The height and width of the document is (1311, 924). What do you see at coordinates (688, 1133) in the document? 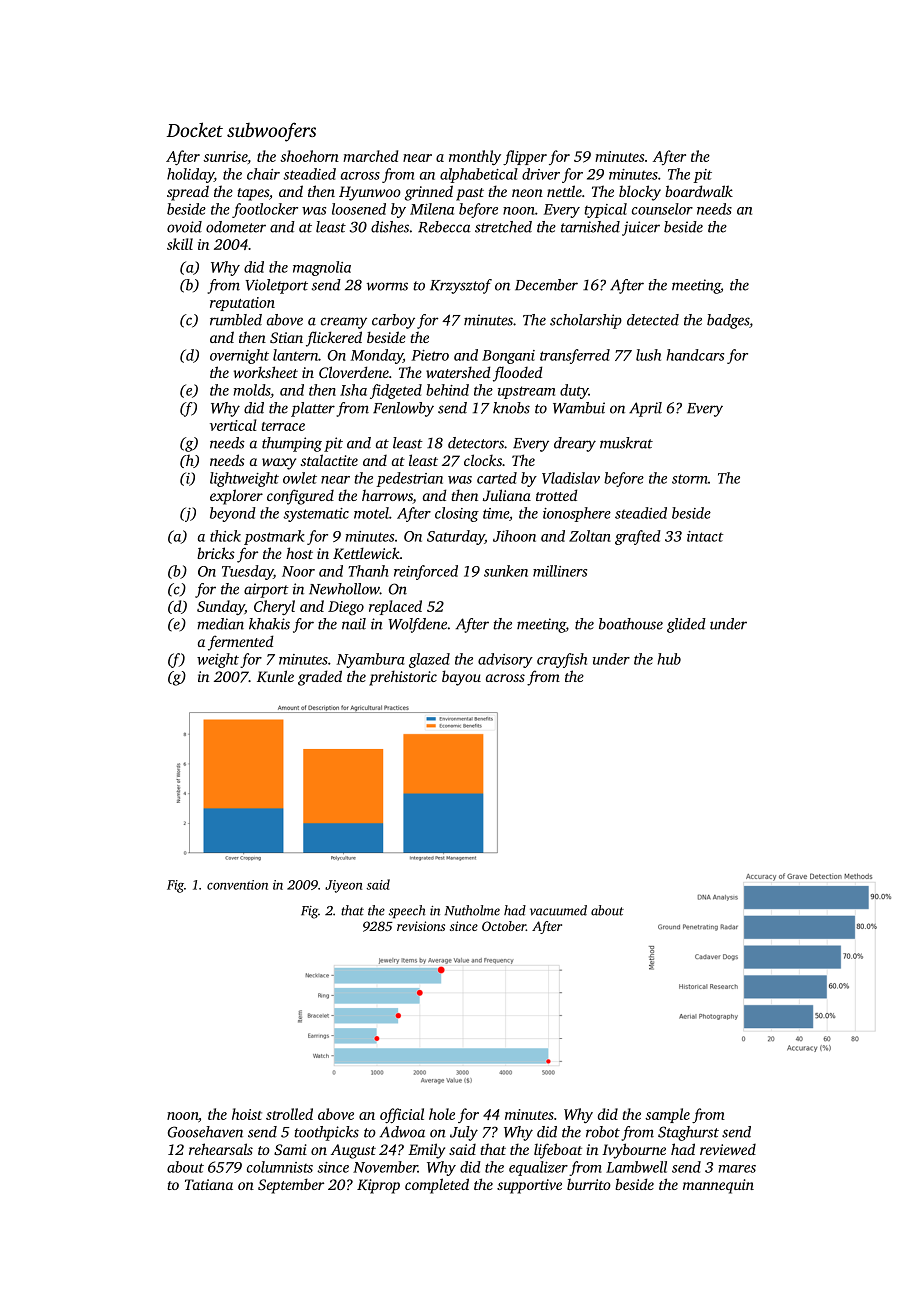
I see `Staghurst` at bounding box center [688, 1133].
